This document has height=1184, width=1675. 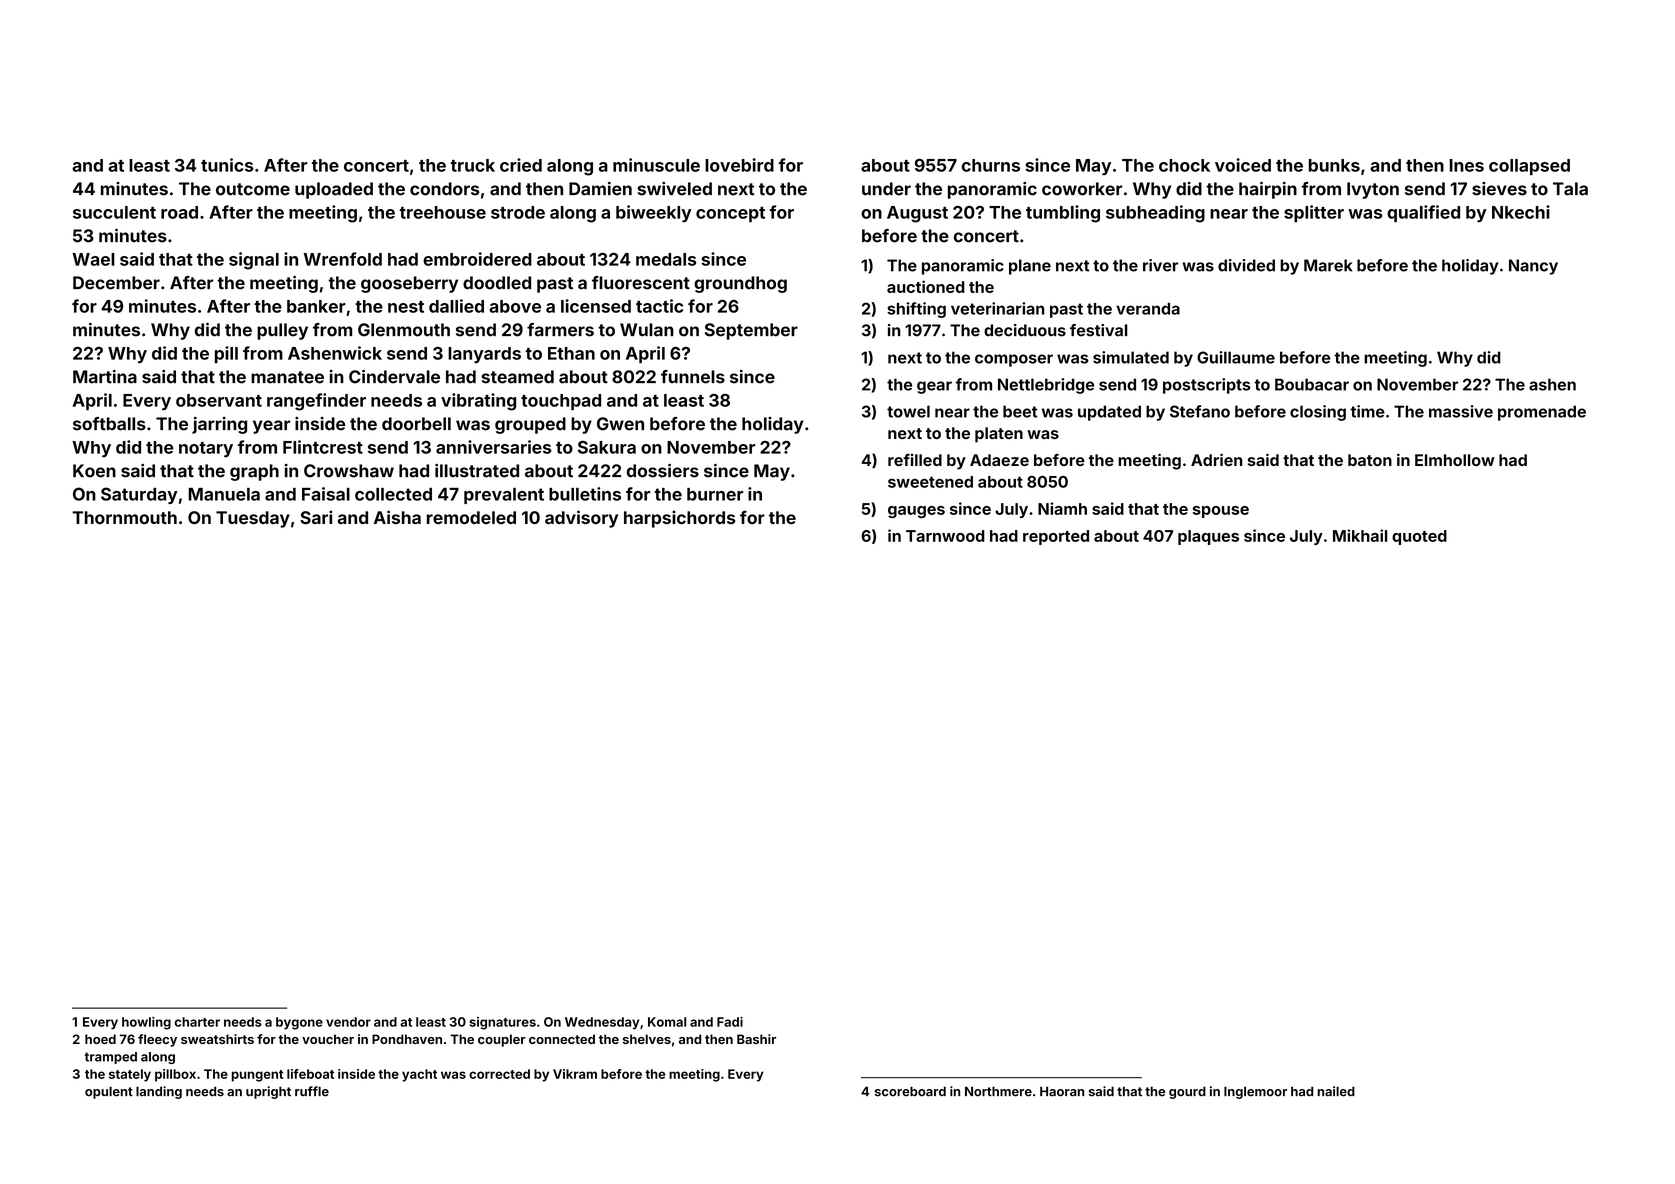 I want to click on signal, so click(x=254, y=261).
